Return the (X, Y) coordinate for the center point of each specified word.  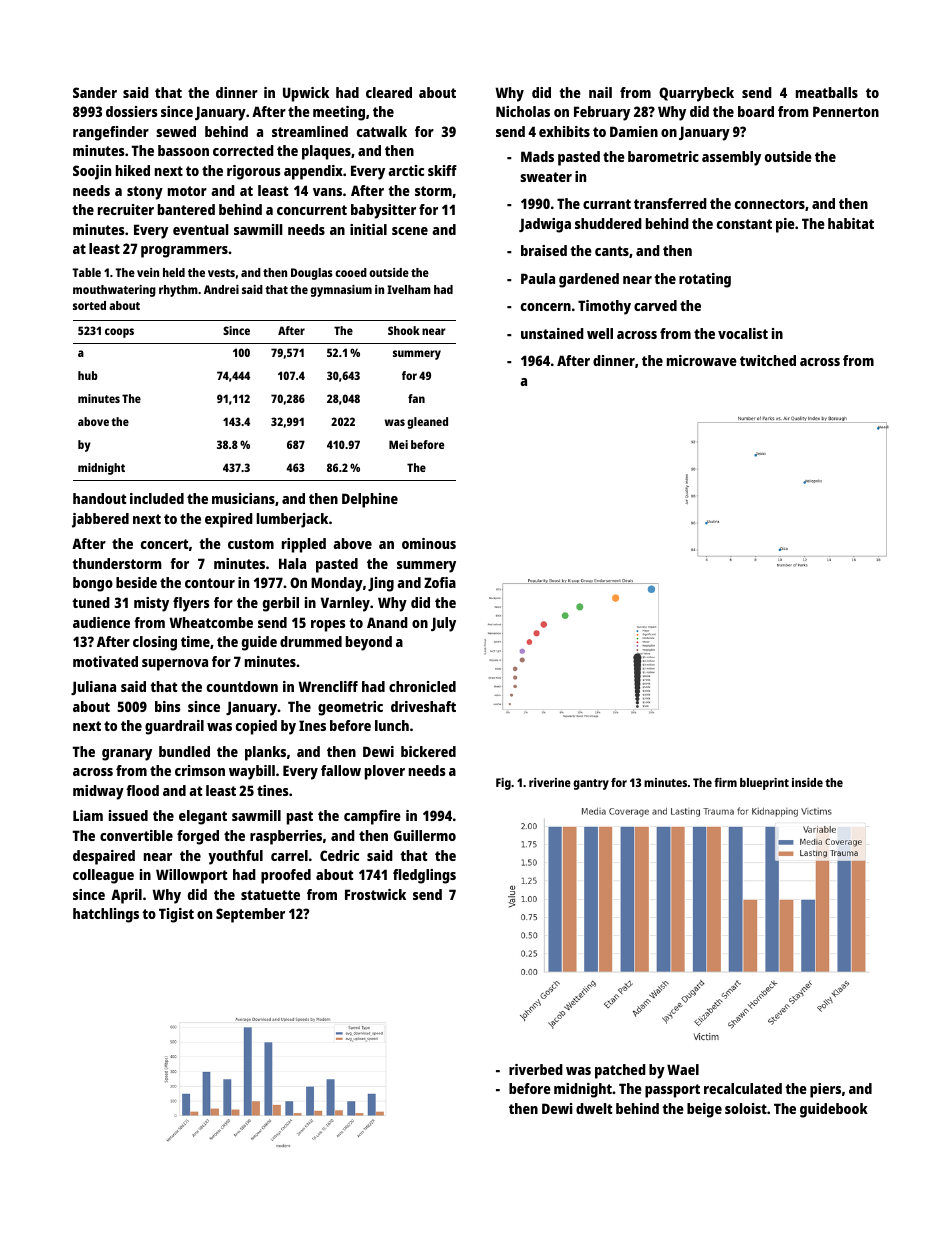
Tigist (176, 915)
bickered (428, 751)
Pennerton (846, 111)
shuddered (608, 223)
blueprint (764, 784)
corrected (243, 150)
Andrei (221, 289)
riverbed (536, 1069)
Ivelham (409, 289)
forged (198, 837)
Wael (683, 1069)
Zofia (440, 582)
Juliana (93, 688)
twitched (768, 360)
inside (807, 782)
